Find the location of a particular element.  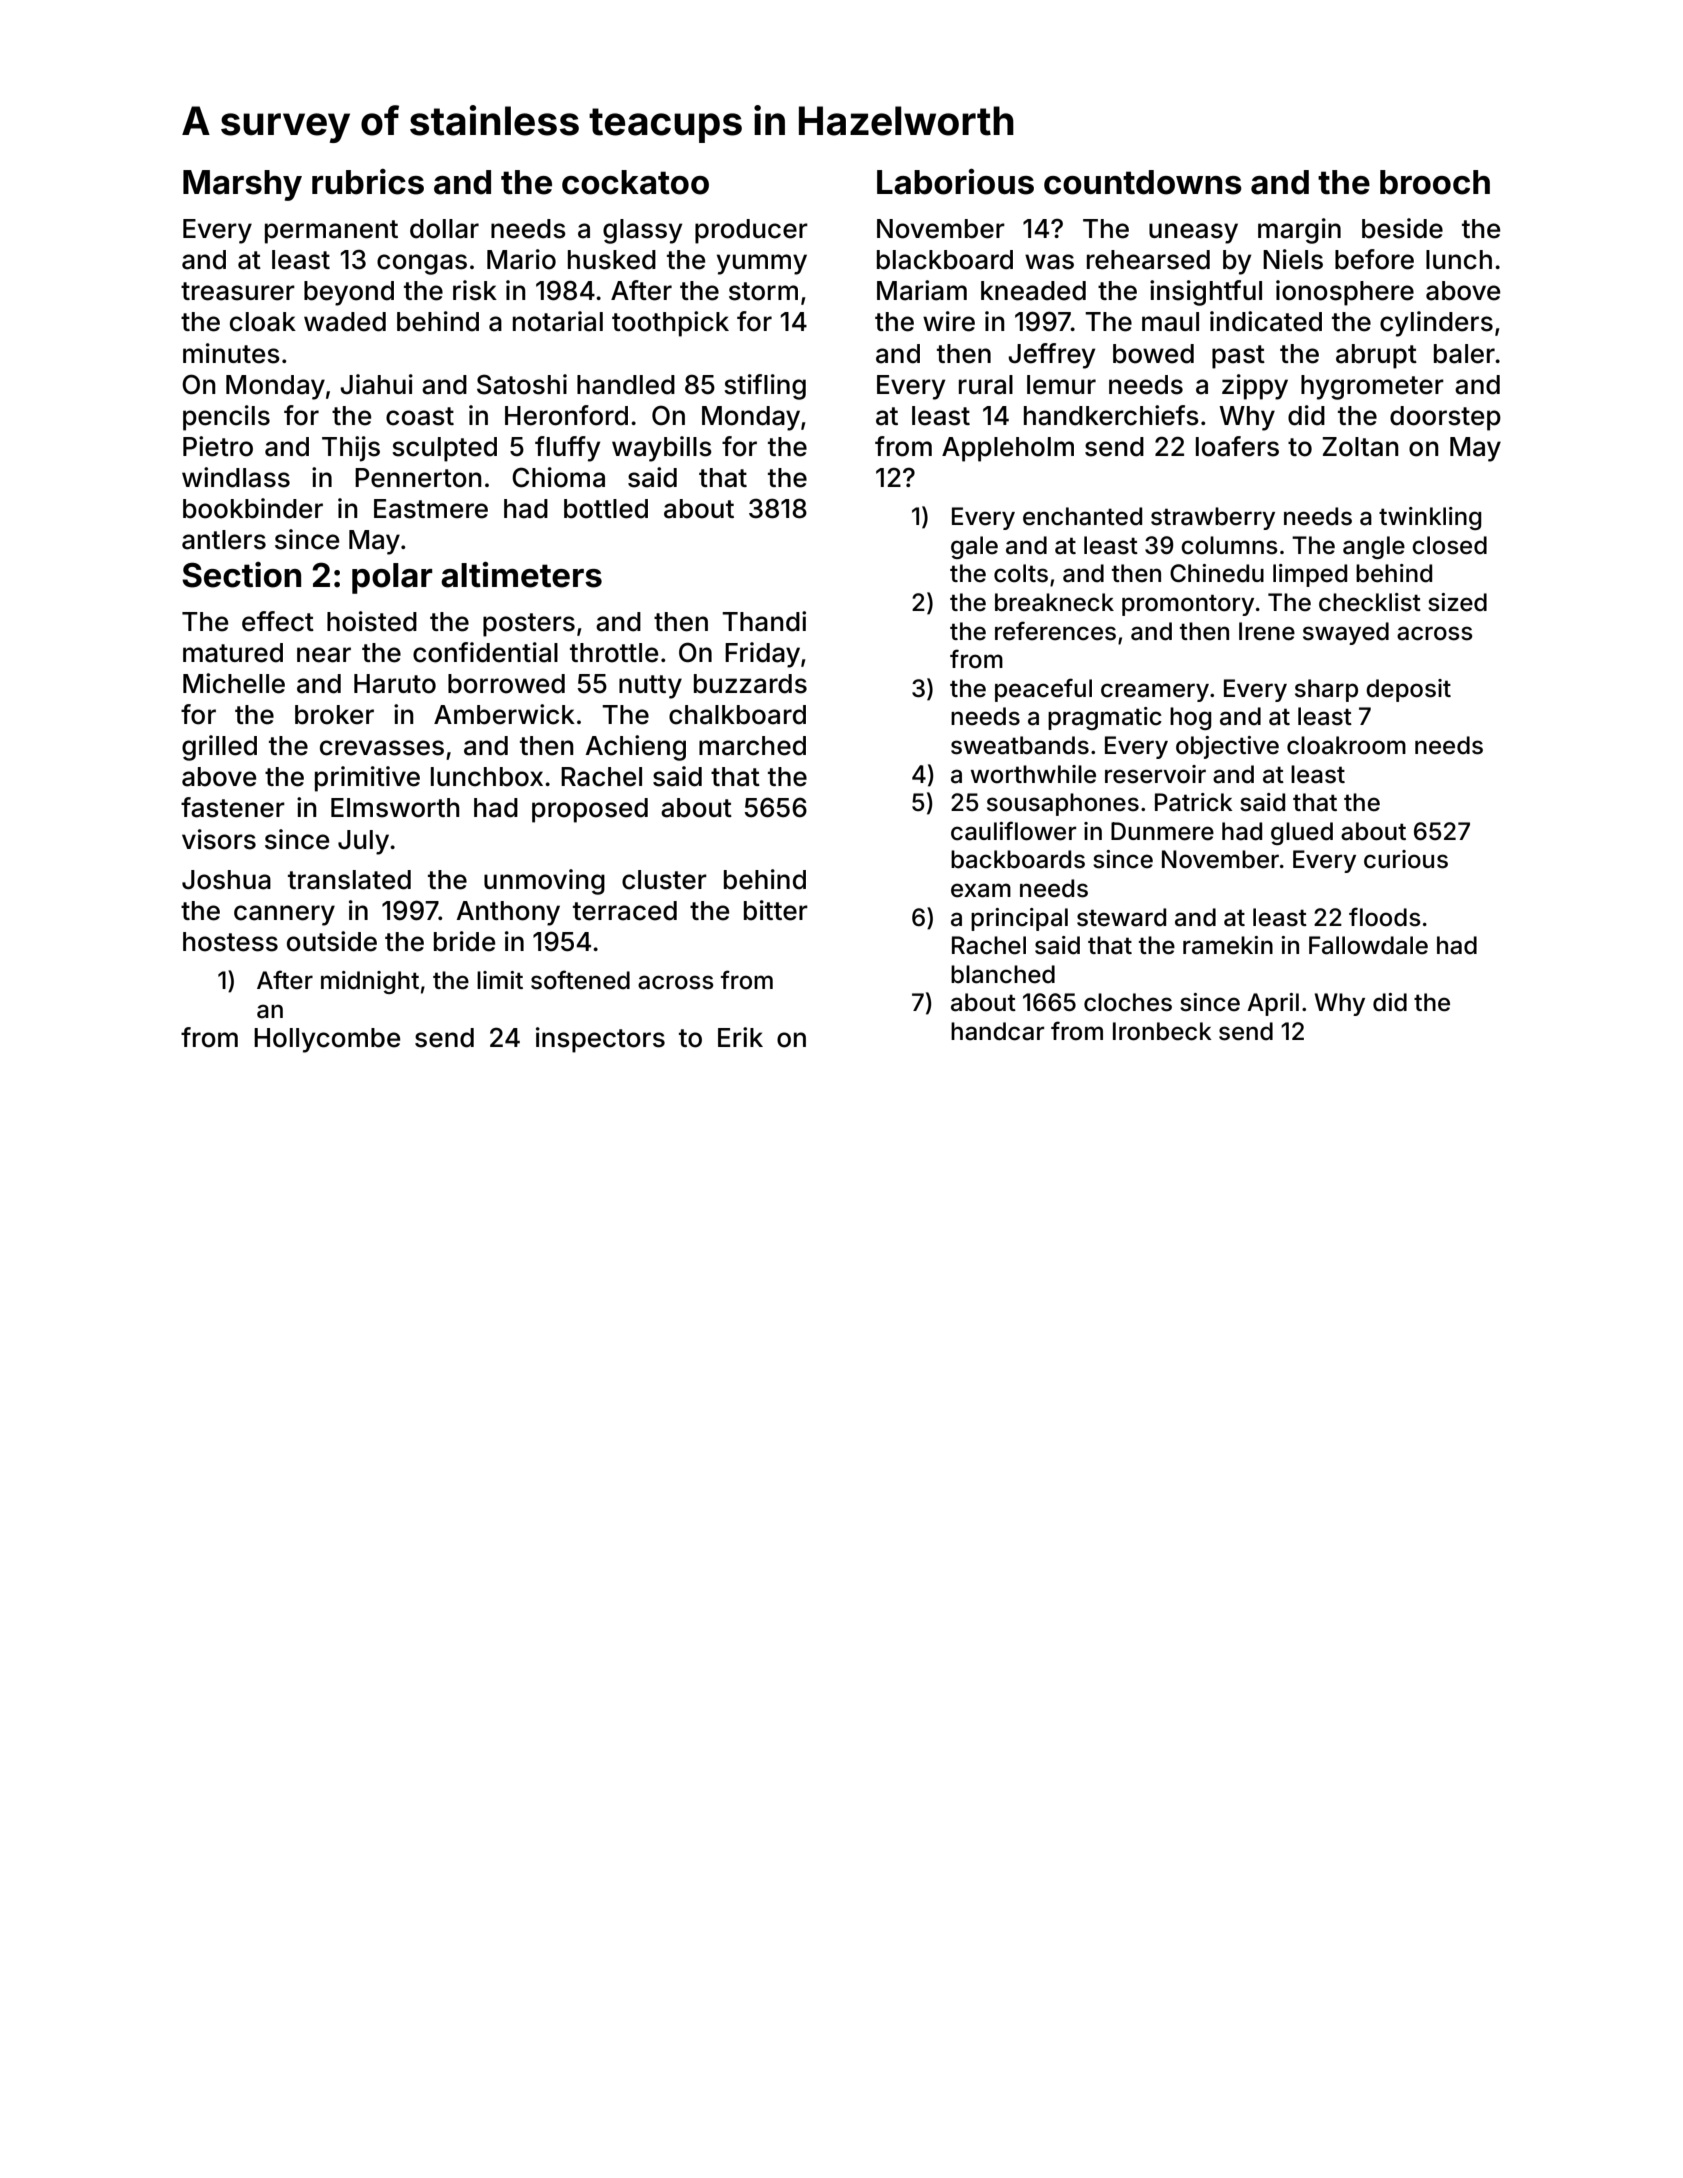

countdowns is located at coordinates (1143, 182).
